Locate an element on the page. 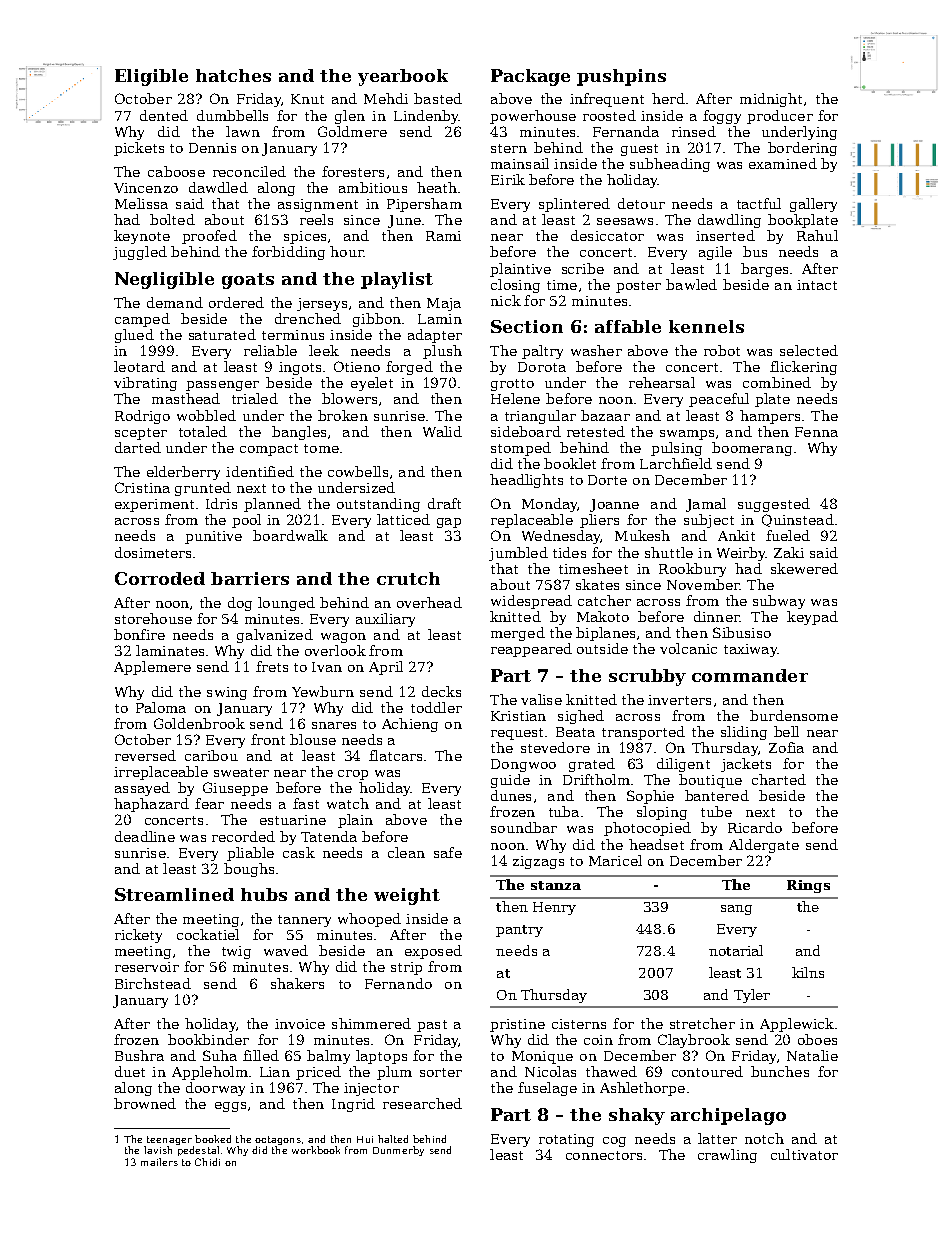 This document has height=1233, width=952. midnight is located at coordinates (771, 100).
